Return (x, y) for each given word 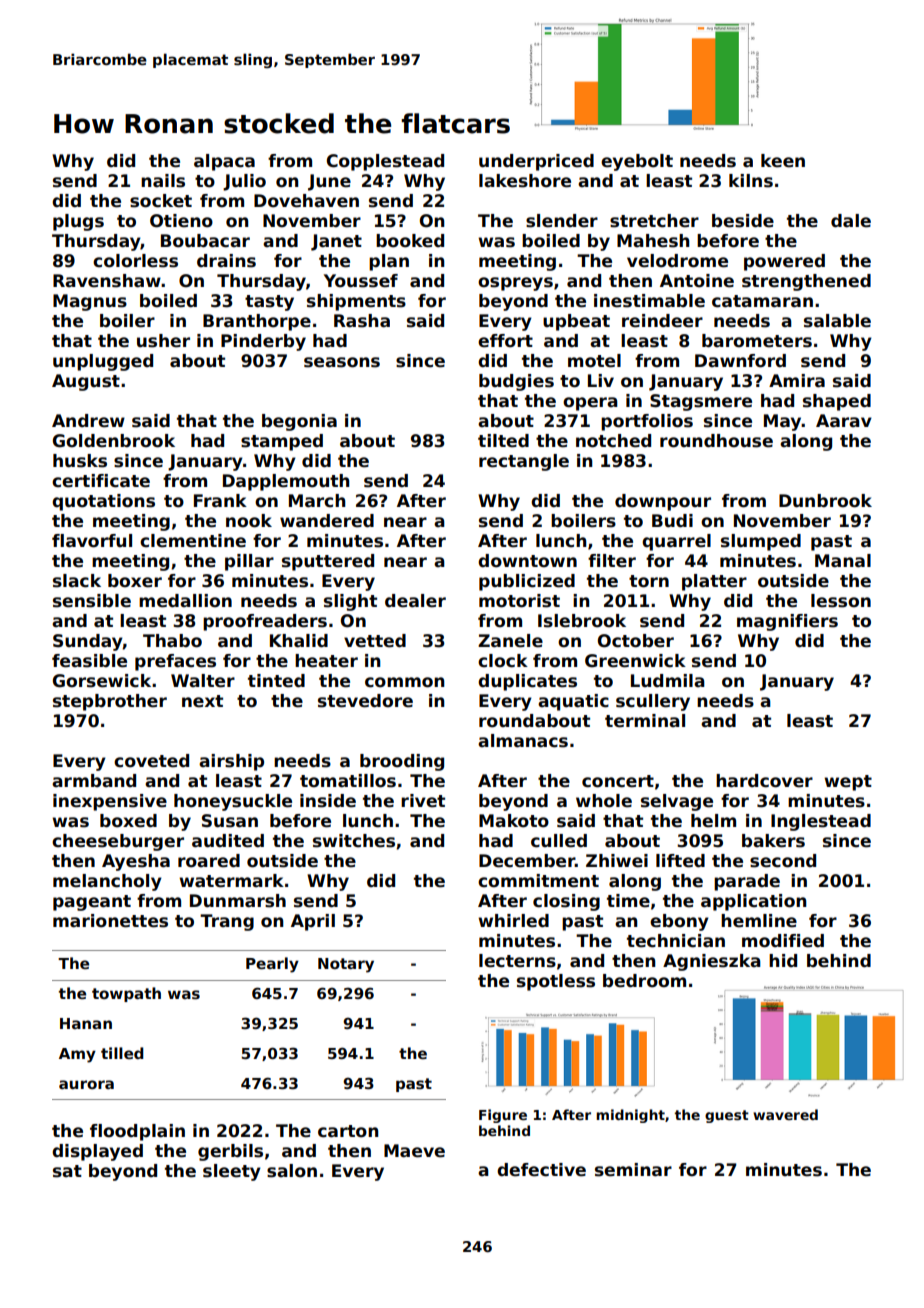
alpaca (224, 162)
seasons (342, 362)
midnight (630, 1116)
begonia (299, 422)
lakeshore (525, 181)
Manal (843, 561)
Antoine (697, 281)
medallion (185, 601)
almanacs (523, 741)
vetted (375, 641)
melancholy (107, 882)
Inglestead (821, 822)
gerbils (230, 1152)
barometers (757, 341)
